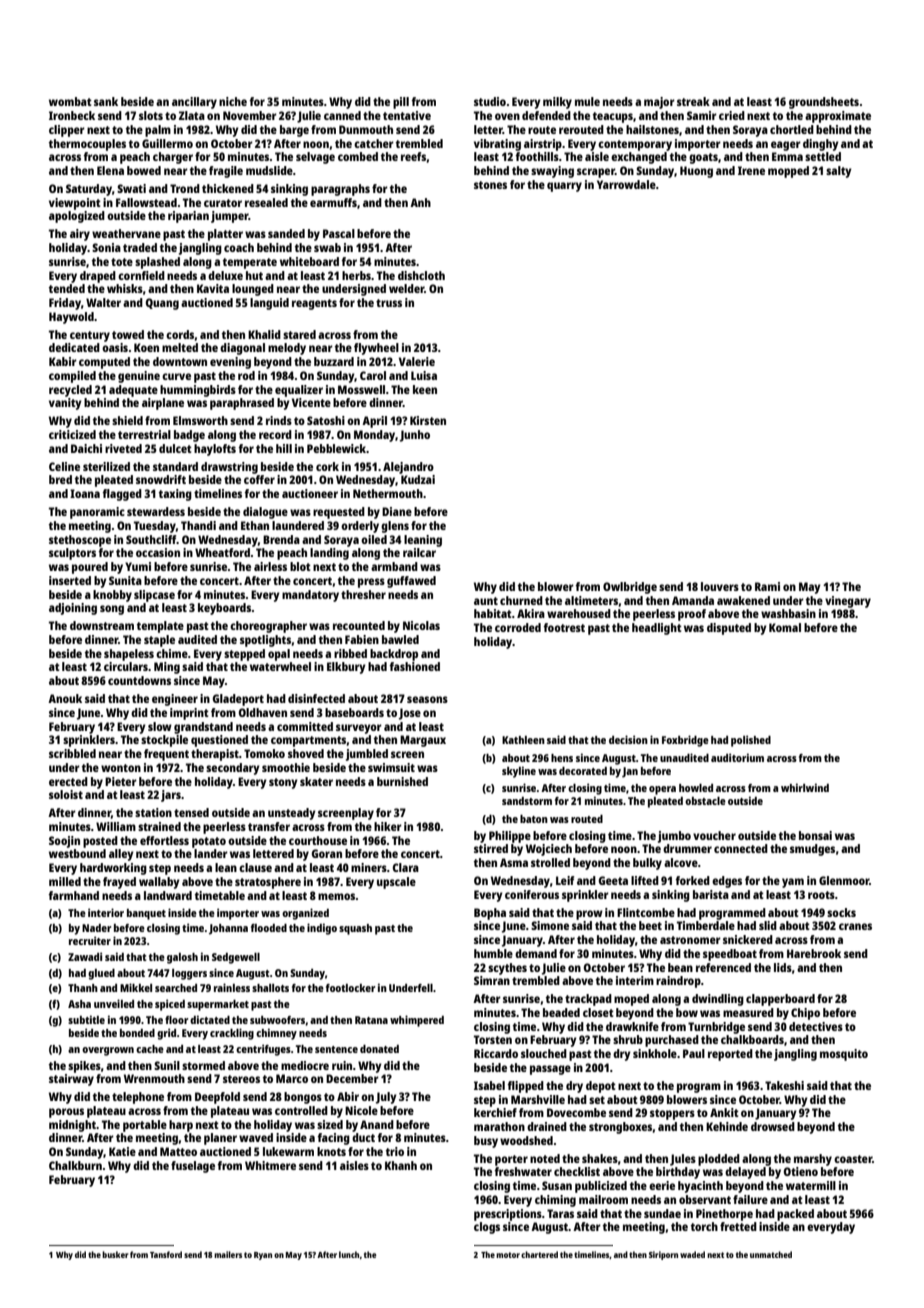  What do you see at coordinates (171, 796) in the page?
I see `jars` at bounding box center [171, 796].
